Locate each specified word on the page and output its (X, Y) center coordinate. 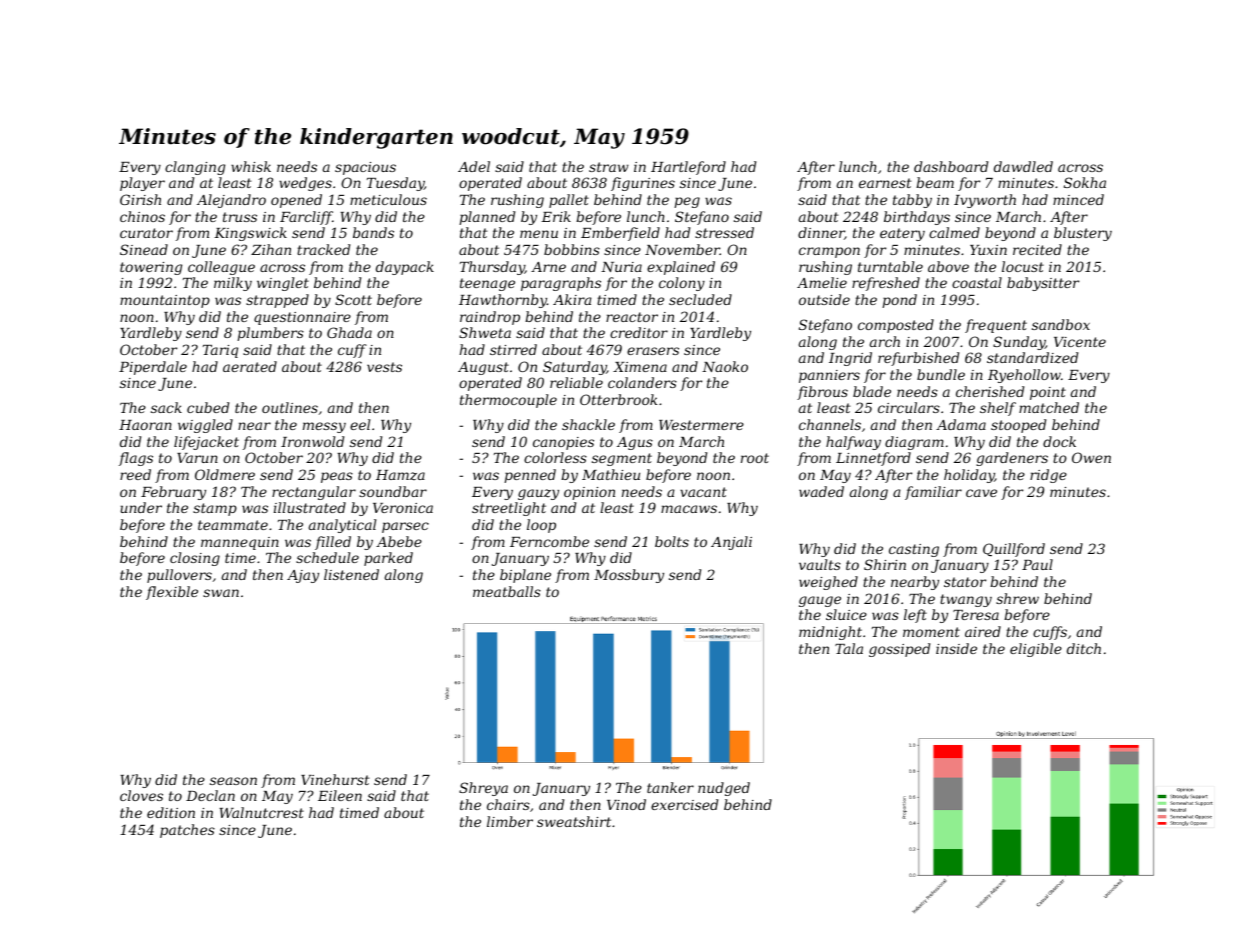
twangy (966, 600)
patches (187, 831)
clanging (195, 168)
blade (872, 391)
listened (351, 574)
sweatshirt (574, 821)
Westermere (701, 425)
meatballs (507, 591)
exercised (684, 804)
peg (687, 202)
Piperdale (153, 368)
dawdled (1023, 166)
